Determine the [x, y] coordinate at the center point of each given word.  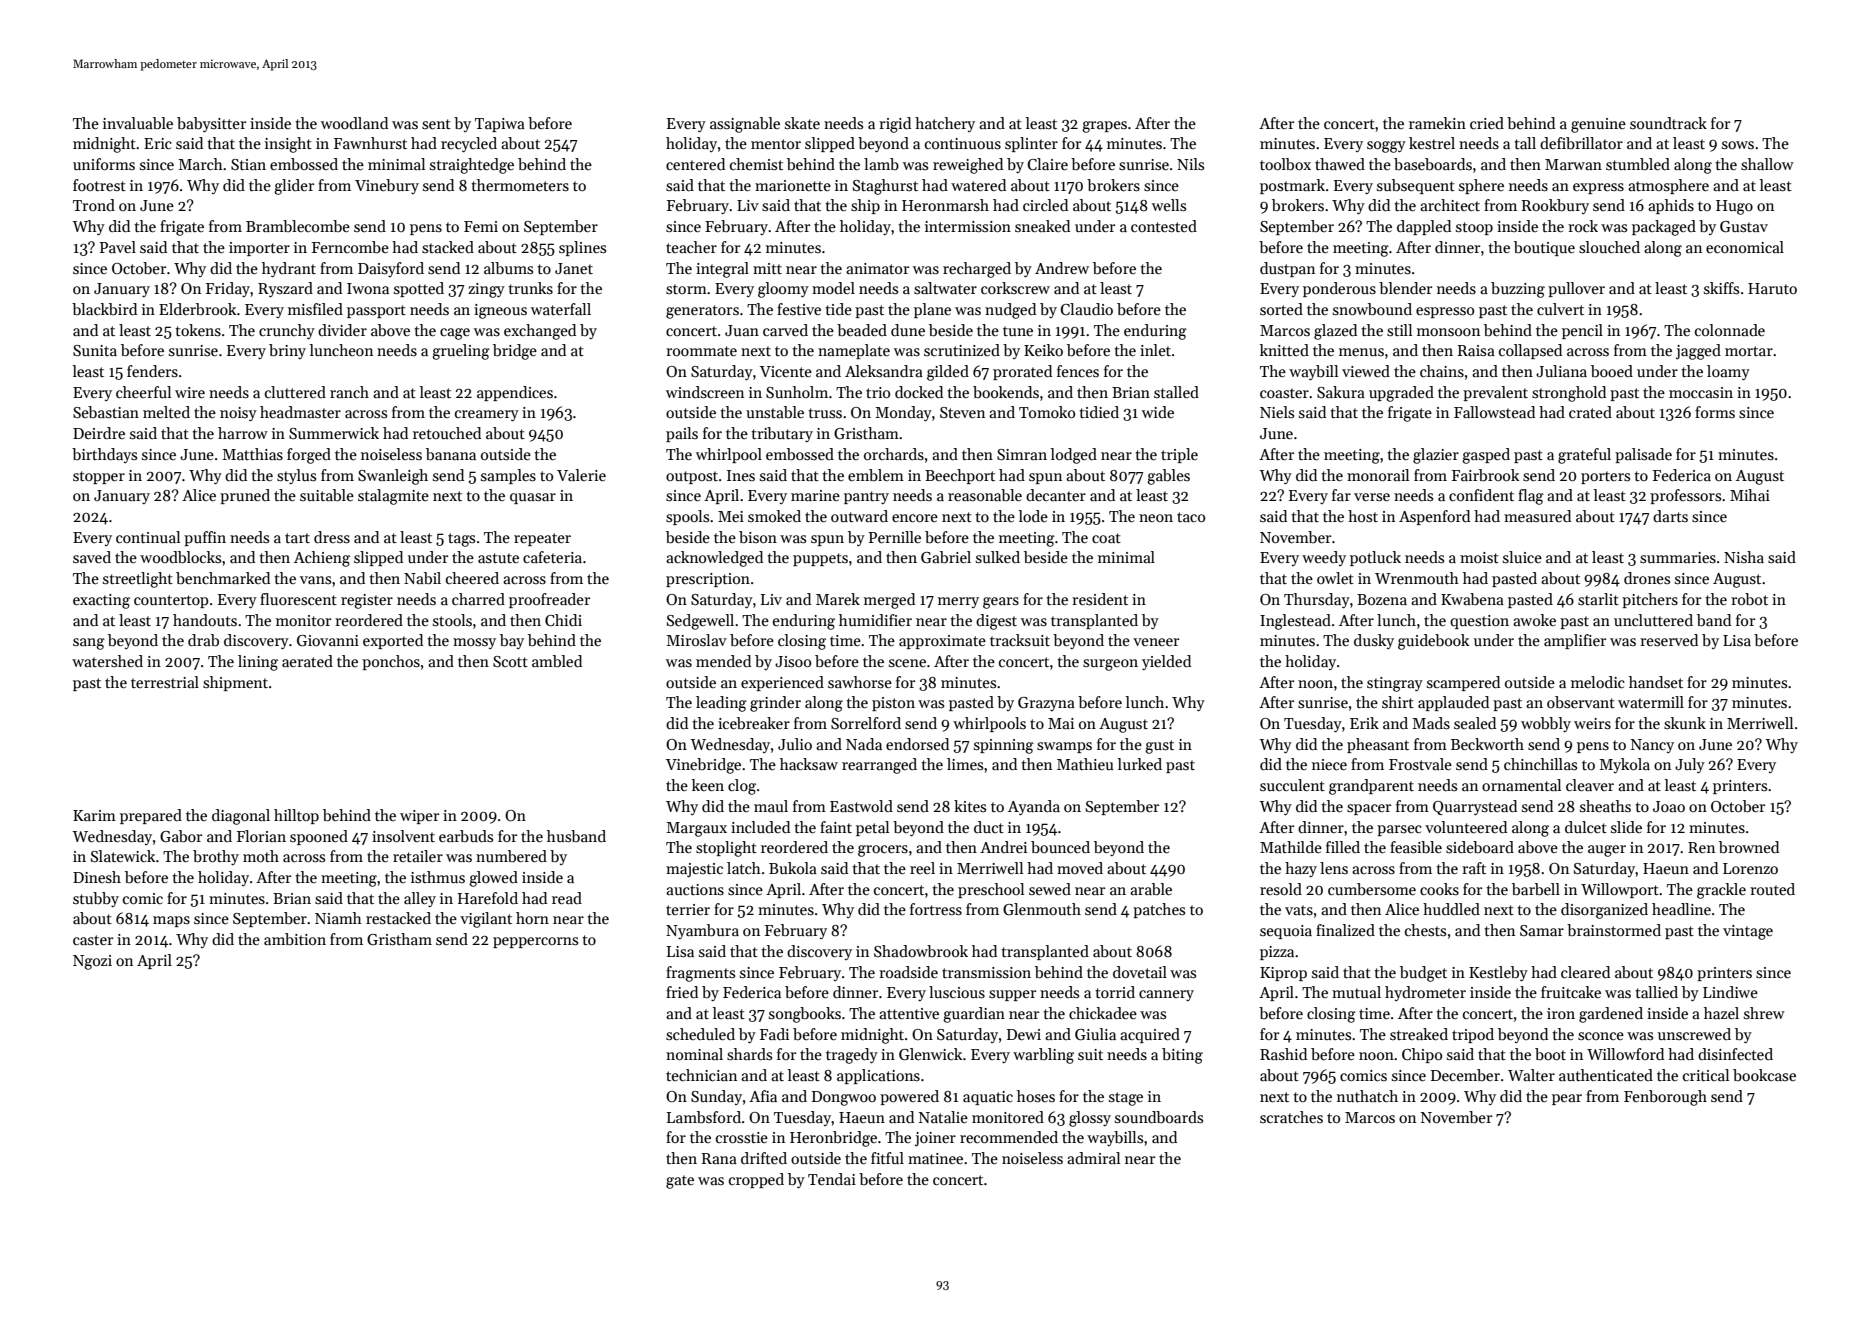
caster [93, 940]
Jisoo [793, 661]
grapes [1104, 127]
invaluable [138, 123]
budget [1423, 974]
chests [1425, 930]
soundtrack [1668, 123]
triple [1179, 455]
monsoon [1448, 332]
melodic [1598, 682]
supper [1012, 995]
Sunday [716, 1097]
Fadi [774, 1034]
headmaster [300, 412]
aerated [307, 661]
